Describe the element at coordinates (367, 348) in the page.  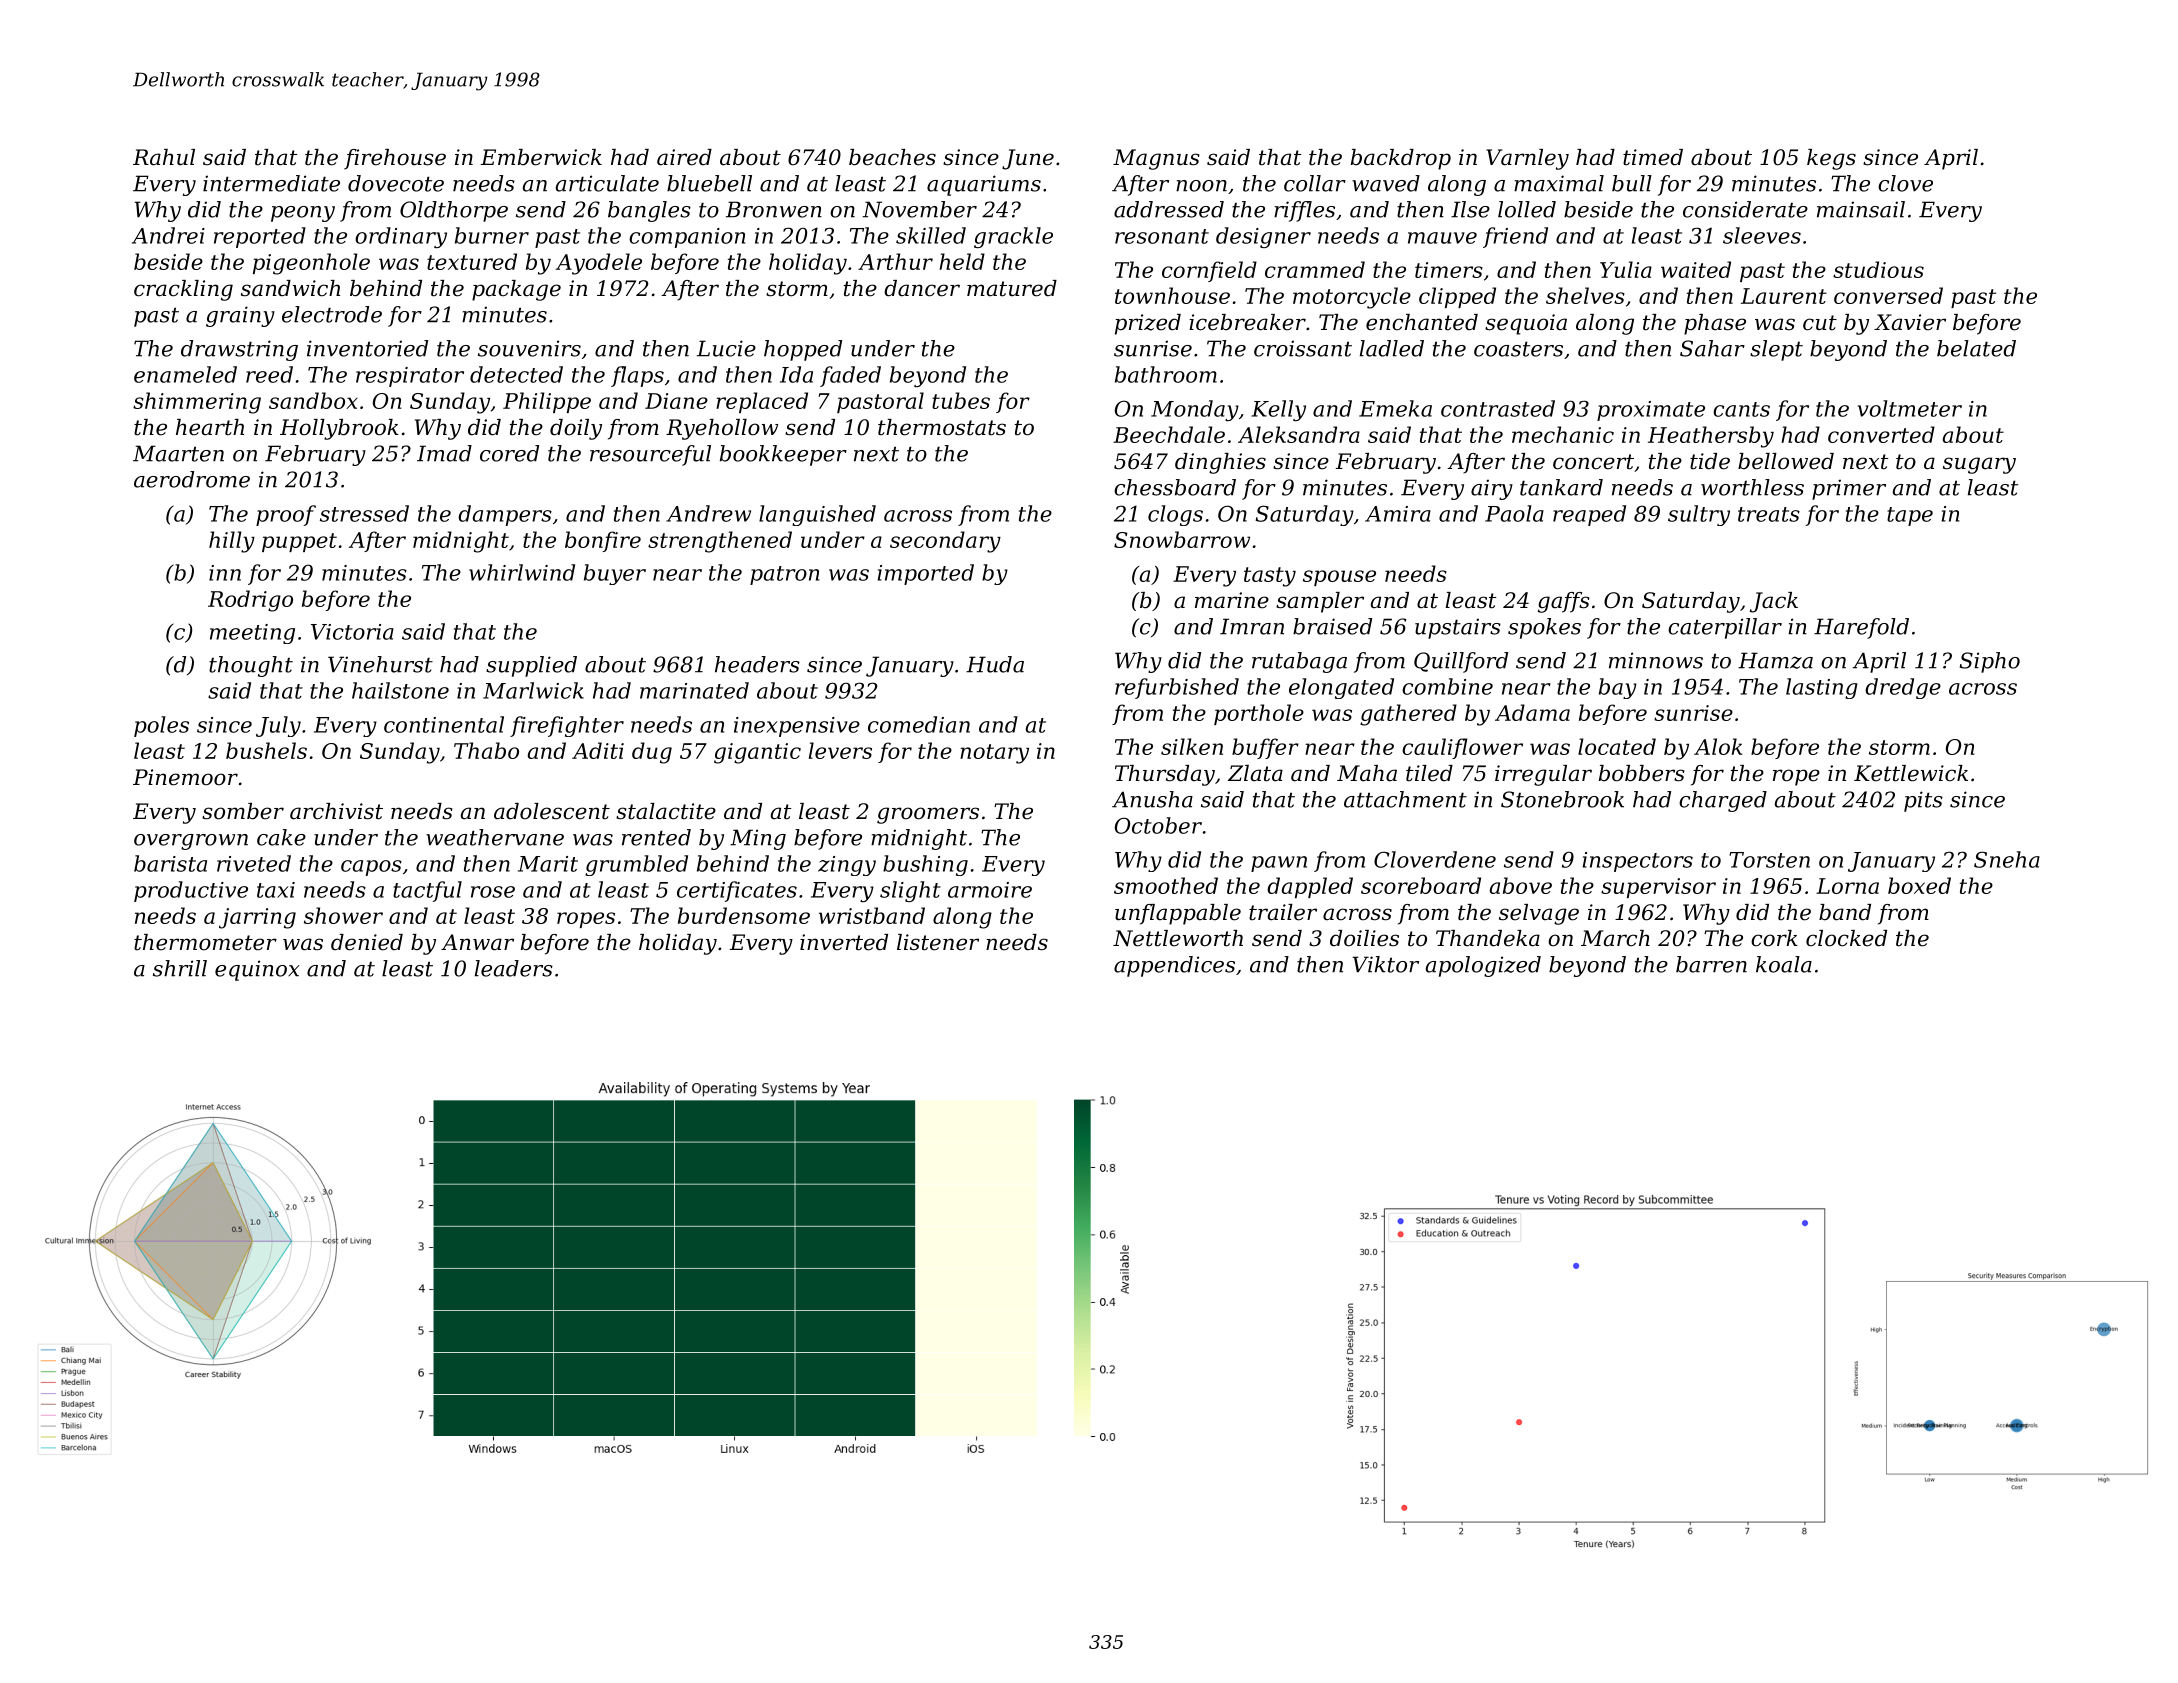
I see `inventoried` at that location.
